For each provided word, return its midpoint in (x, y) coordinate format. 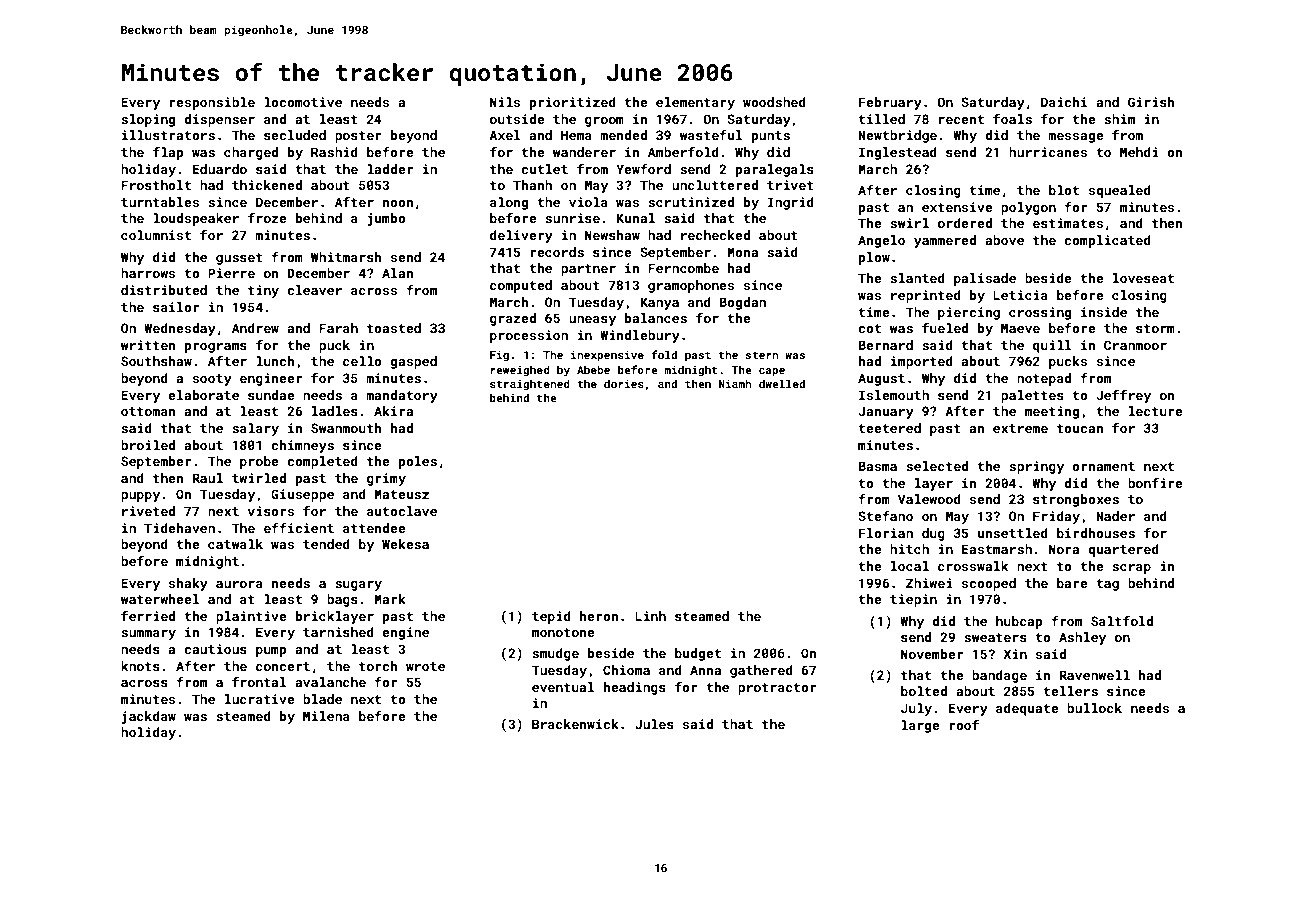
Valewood (929, 499)
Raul (207, 478)
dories (624, 383)
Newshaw (612, 235)
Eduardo (220, 169)
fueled (945, 328)
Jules (654, 724)
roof (964, 725)
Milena (326, 716)
